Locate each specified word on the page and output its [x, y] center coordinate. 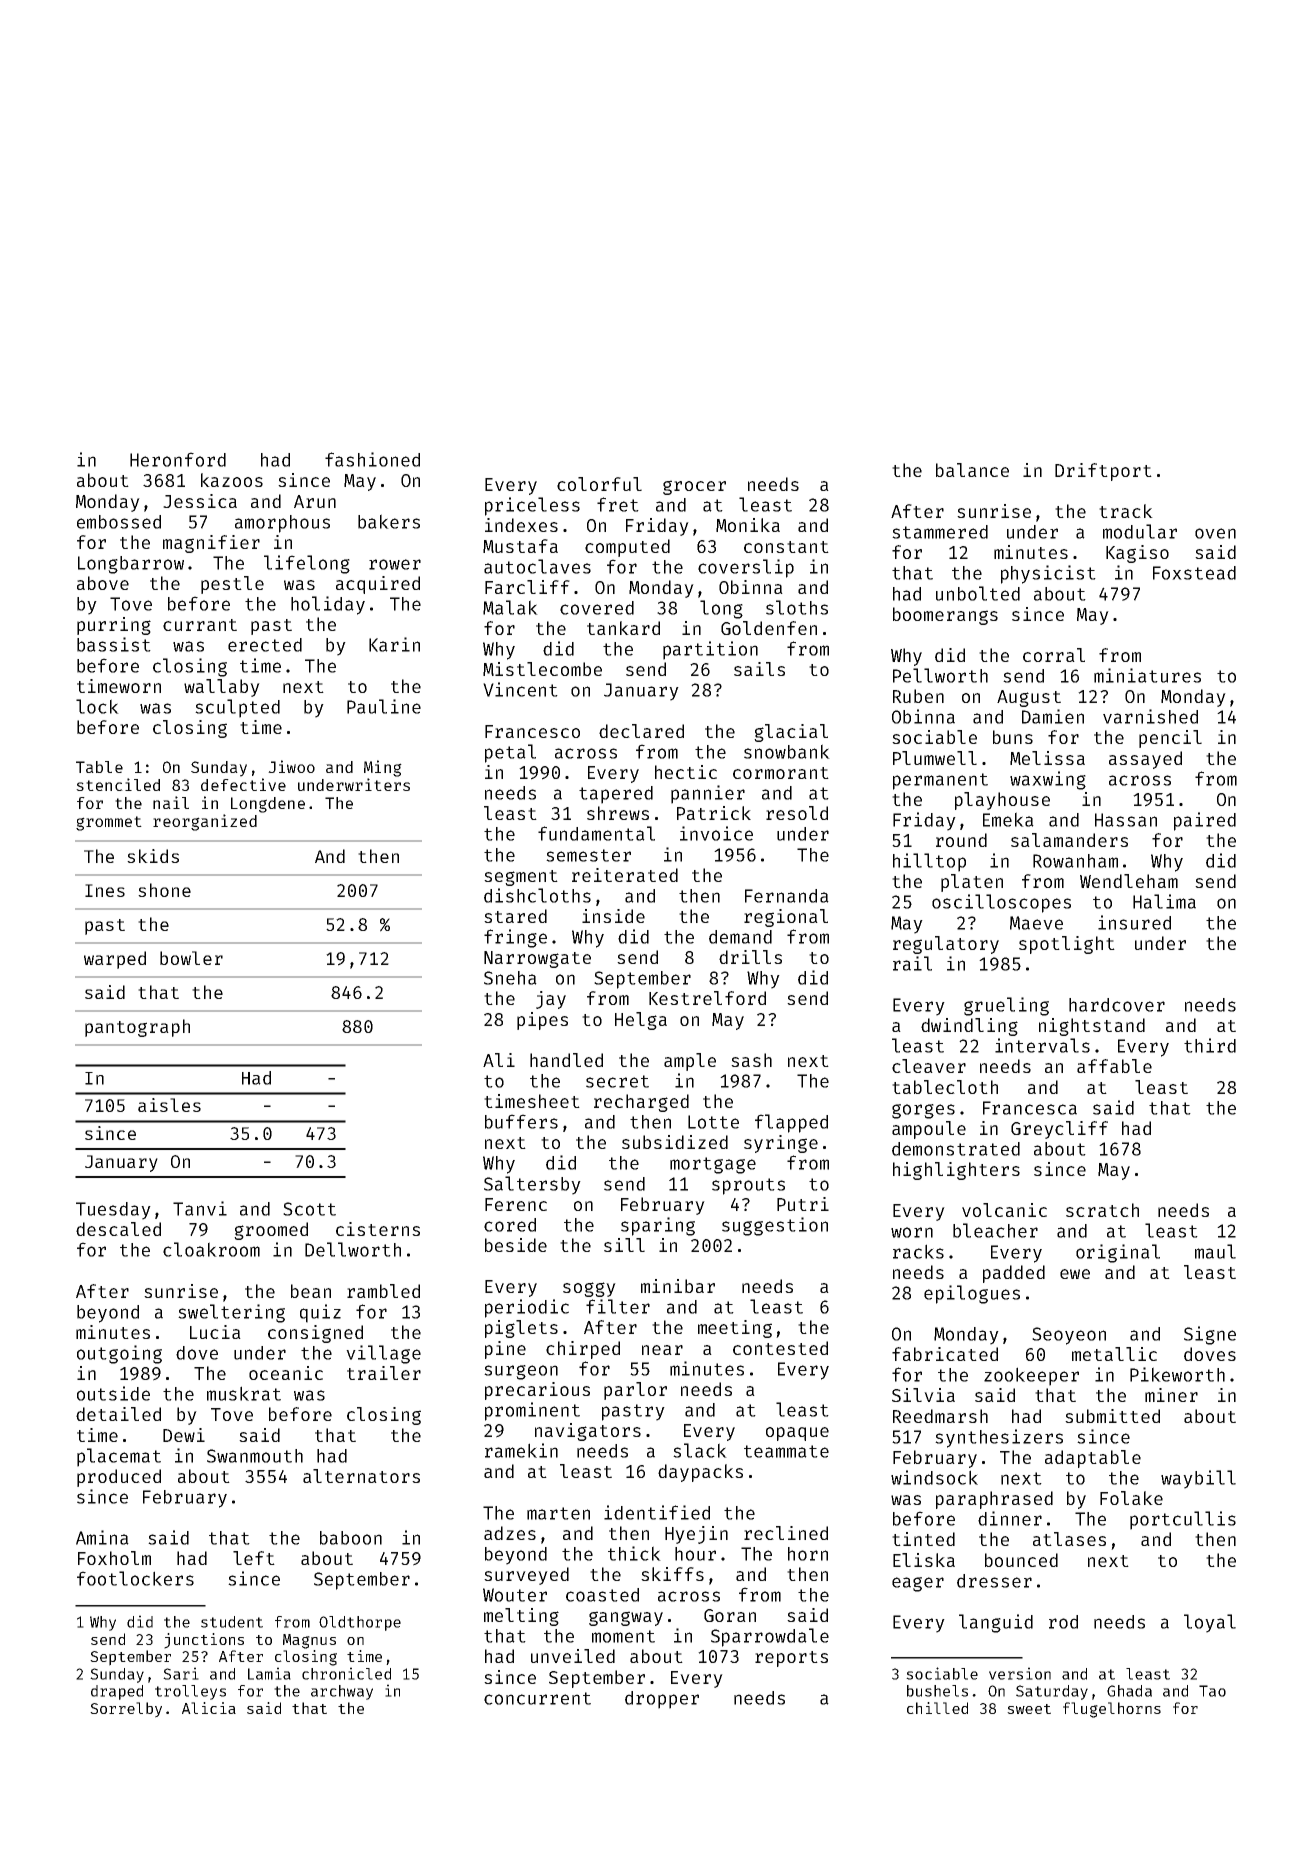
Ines [105, 890]
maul [1215, 1251]
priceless [532, 506]
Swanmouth [255, 1456]
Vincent [520, 689]
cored [510, 1225]
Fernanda [787, 896]
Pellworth [940, 675]
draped [117, 1692]
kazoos [232, 480]
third [1210, 1045]
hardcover [1117, 1005]
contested [780, 1348]
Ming [383, 768]
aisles [169, 1105]
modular [1140, 531]
